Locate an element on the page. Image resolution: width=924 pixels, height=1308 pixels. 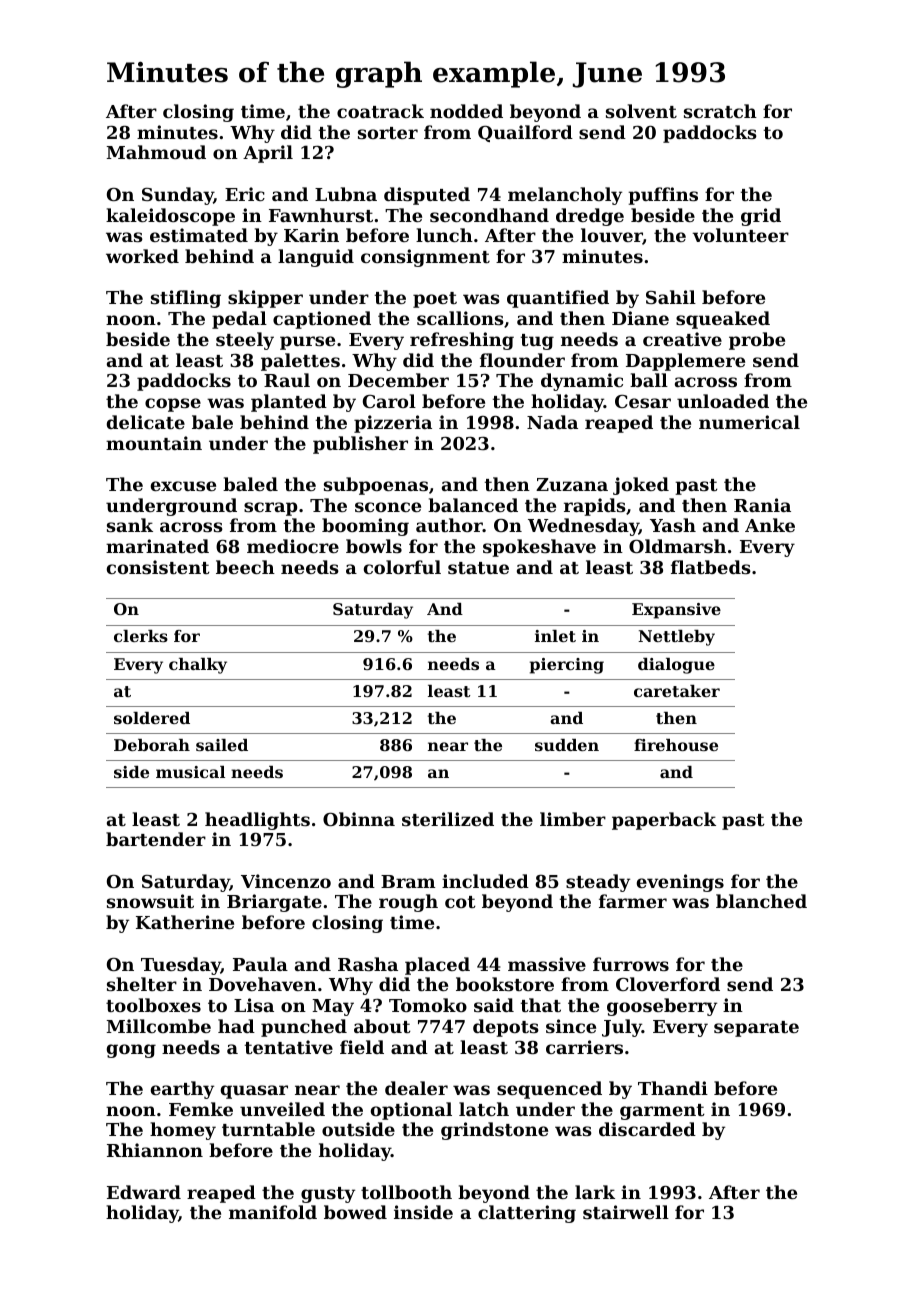
scratch is located at coordinates (720, 111).
